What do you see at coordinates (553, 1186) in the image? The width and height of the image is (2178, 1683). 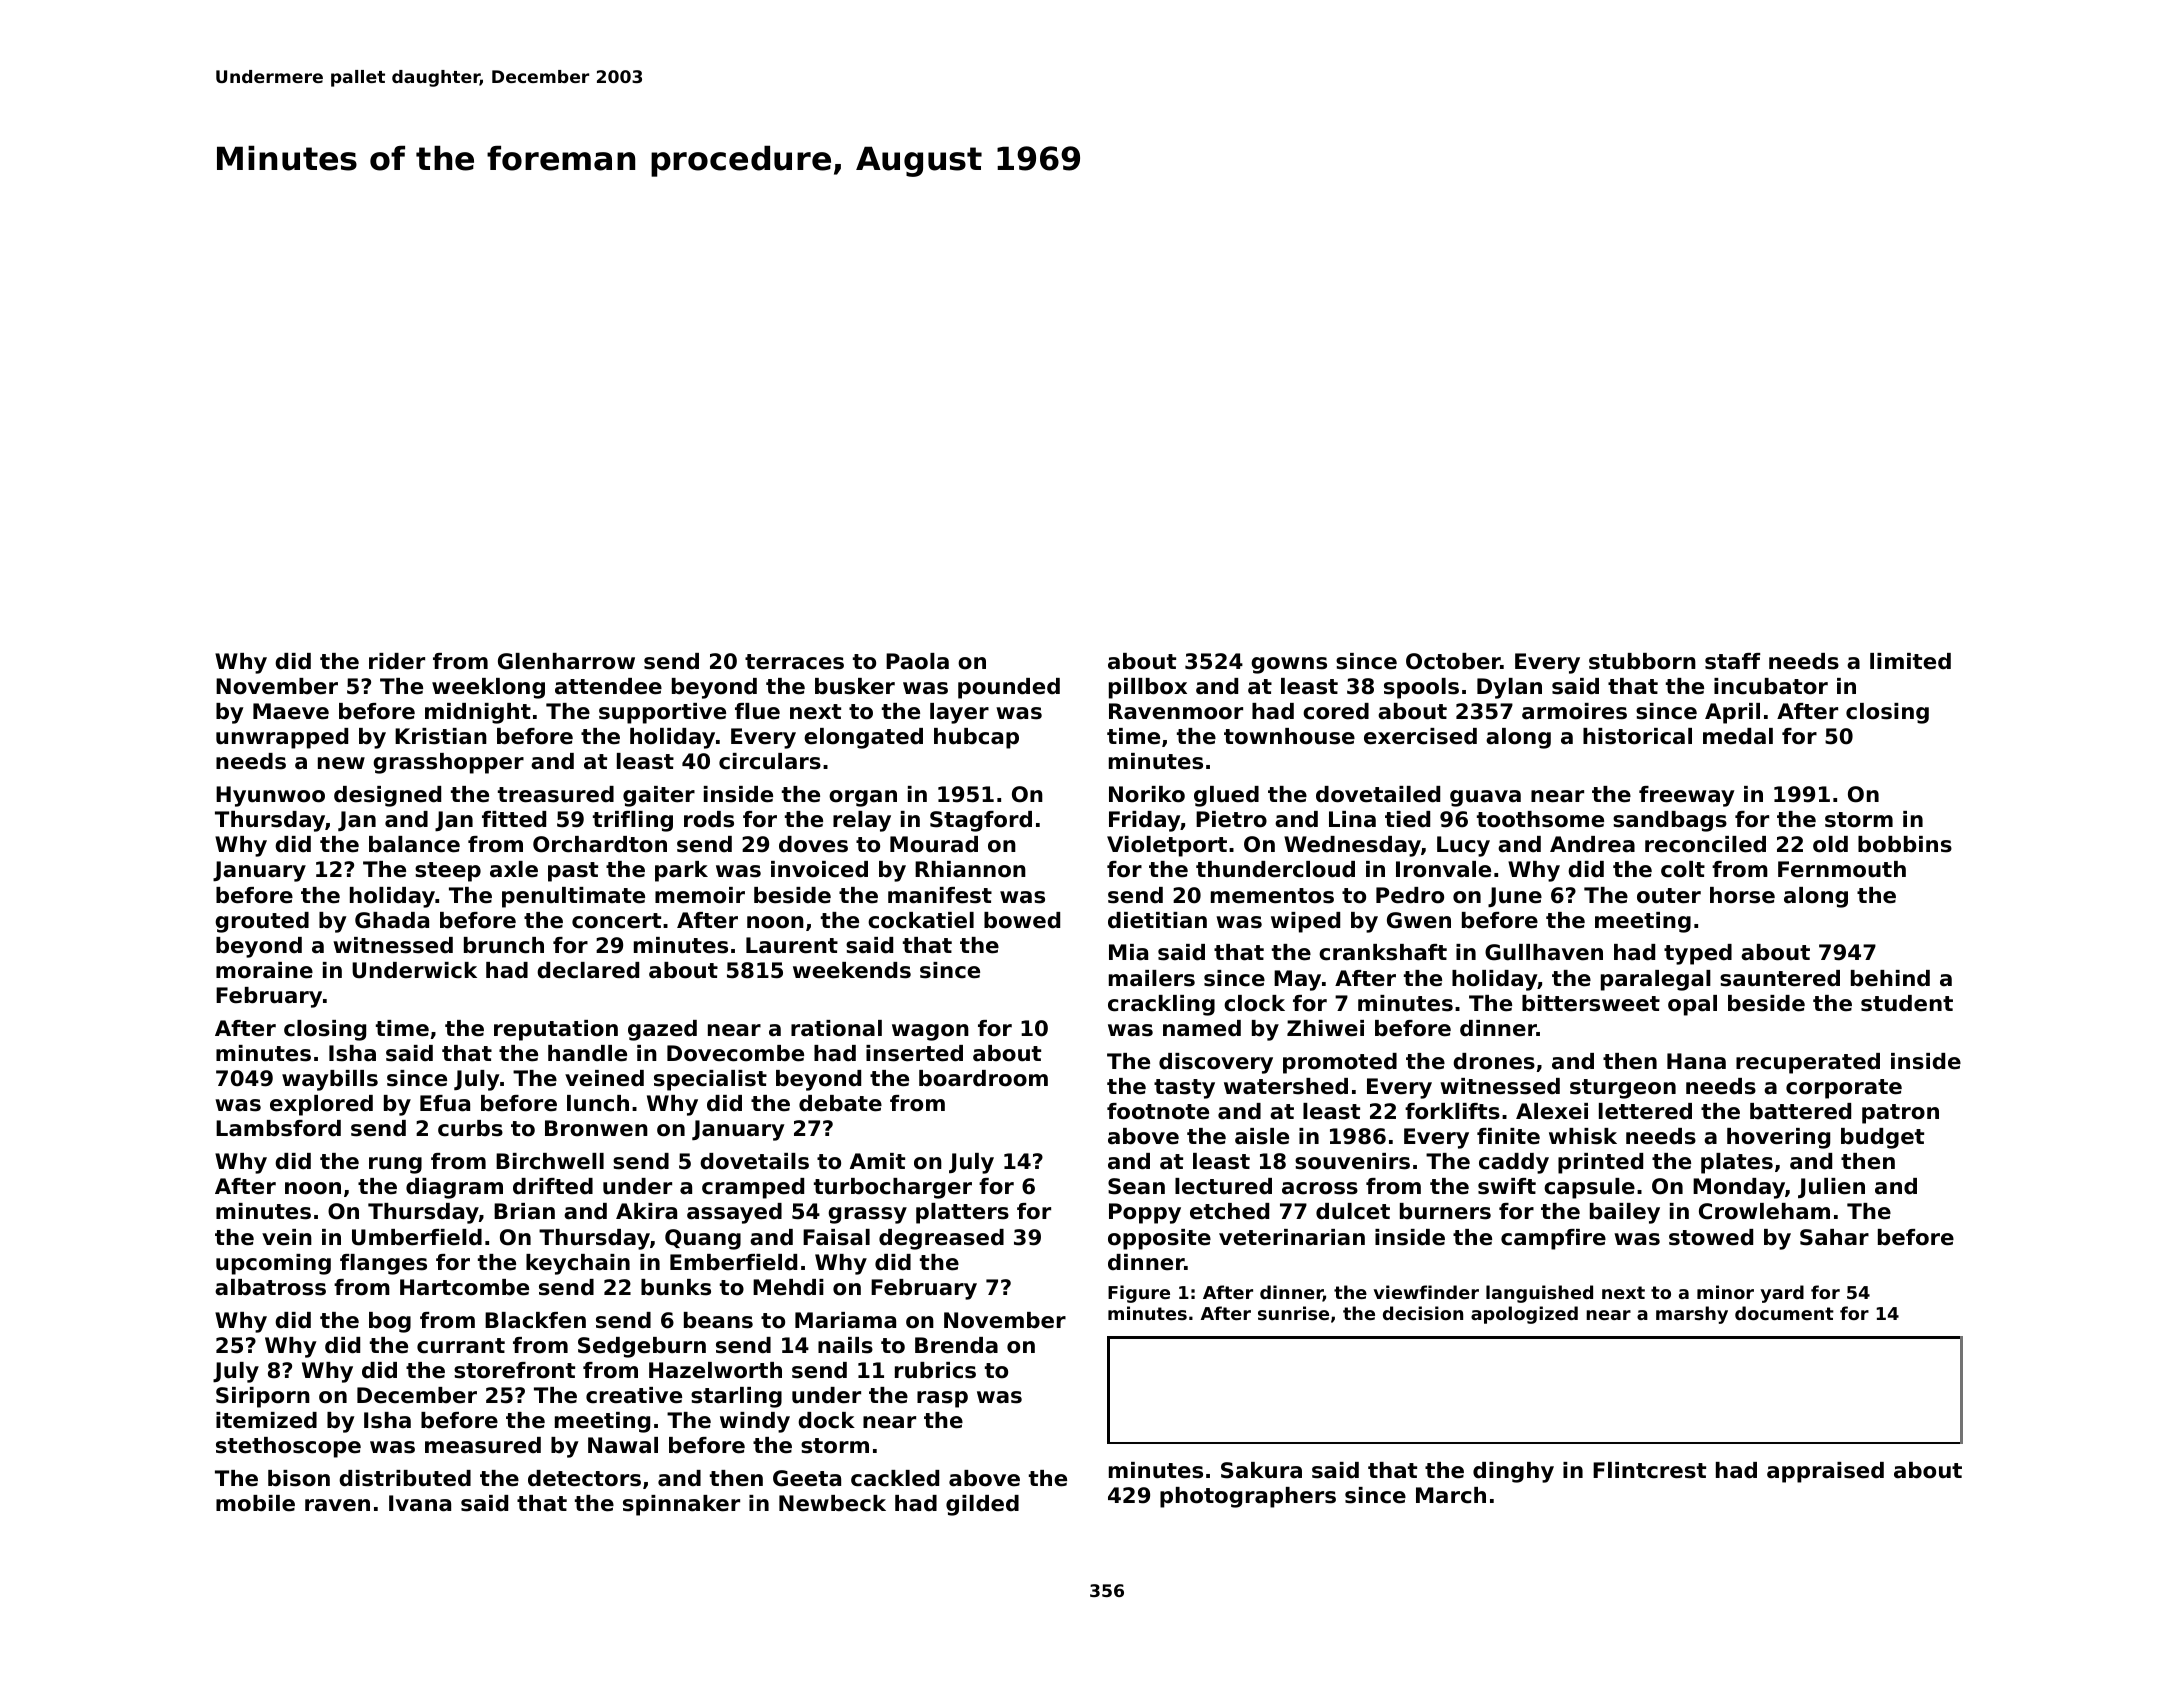 I see `drifted` at bounding box center [553, 1186].
